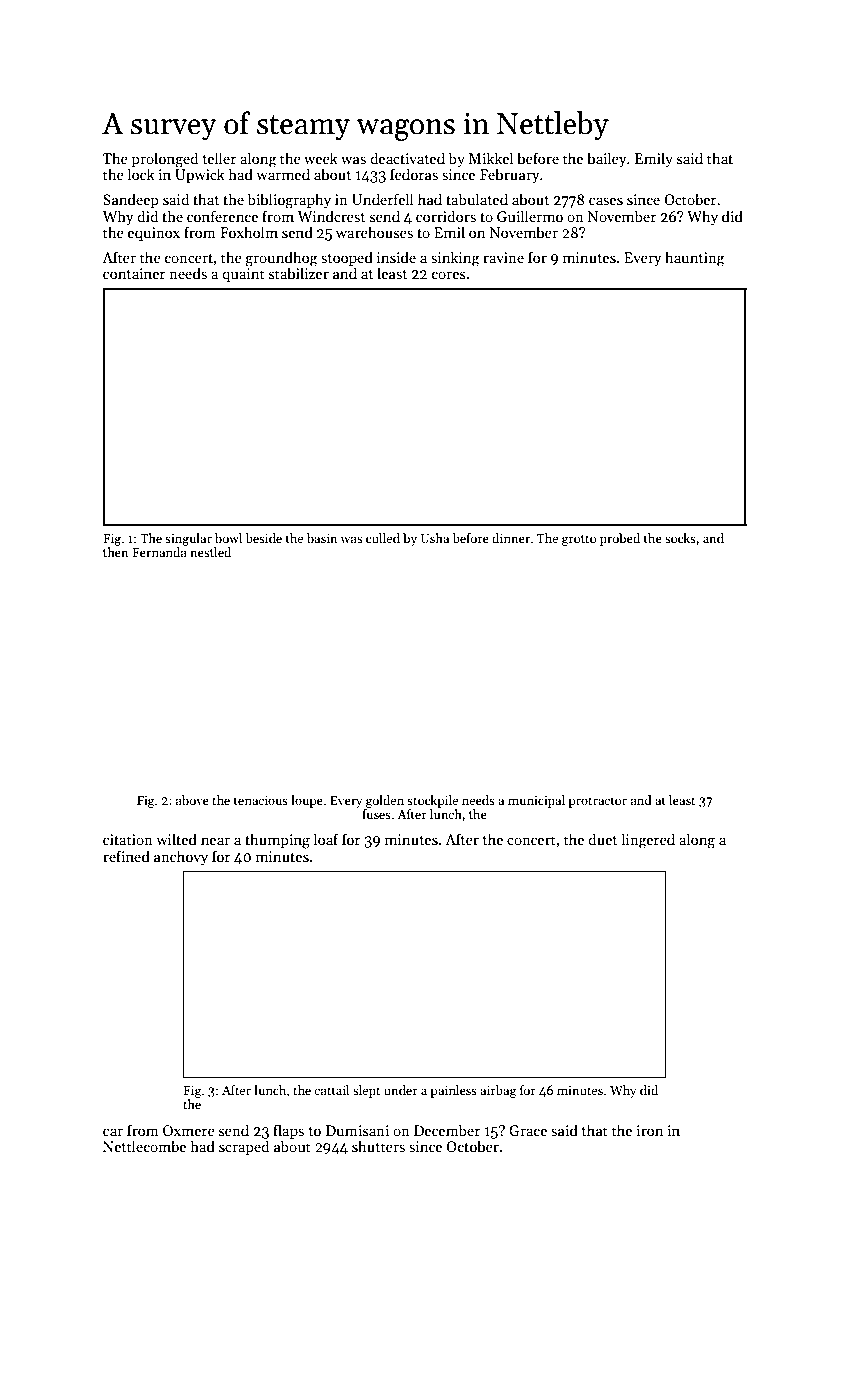 The width and height of the screenshot is (849, 1400). I want to click on stockpile, so click(432, 801).
